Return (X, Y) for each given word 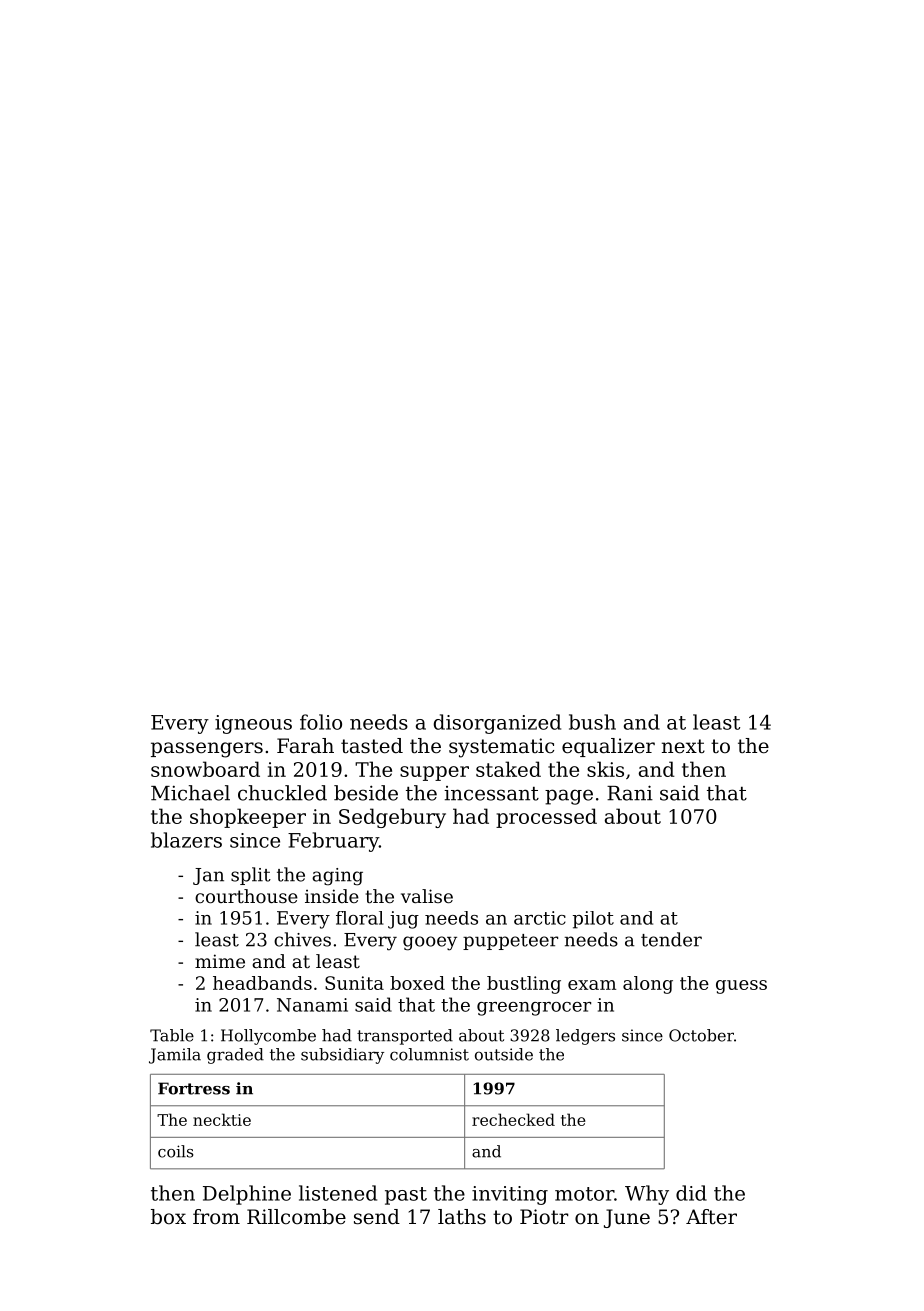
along (648, 985)
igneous (253, 724)
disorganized (497, 724)
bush (592, 722)
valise (427, 896)
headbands (262, 983)
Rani (630, 793)
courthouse (246, 896)
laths (462, 1217)
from (216, 1217)
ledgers (585, 1037)
